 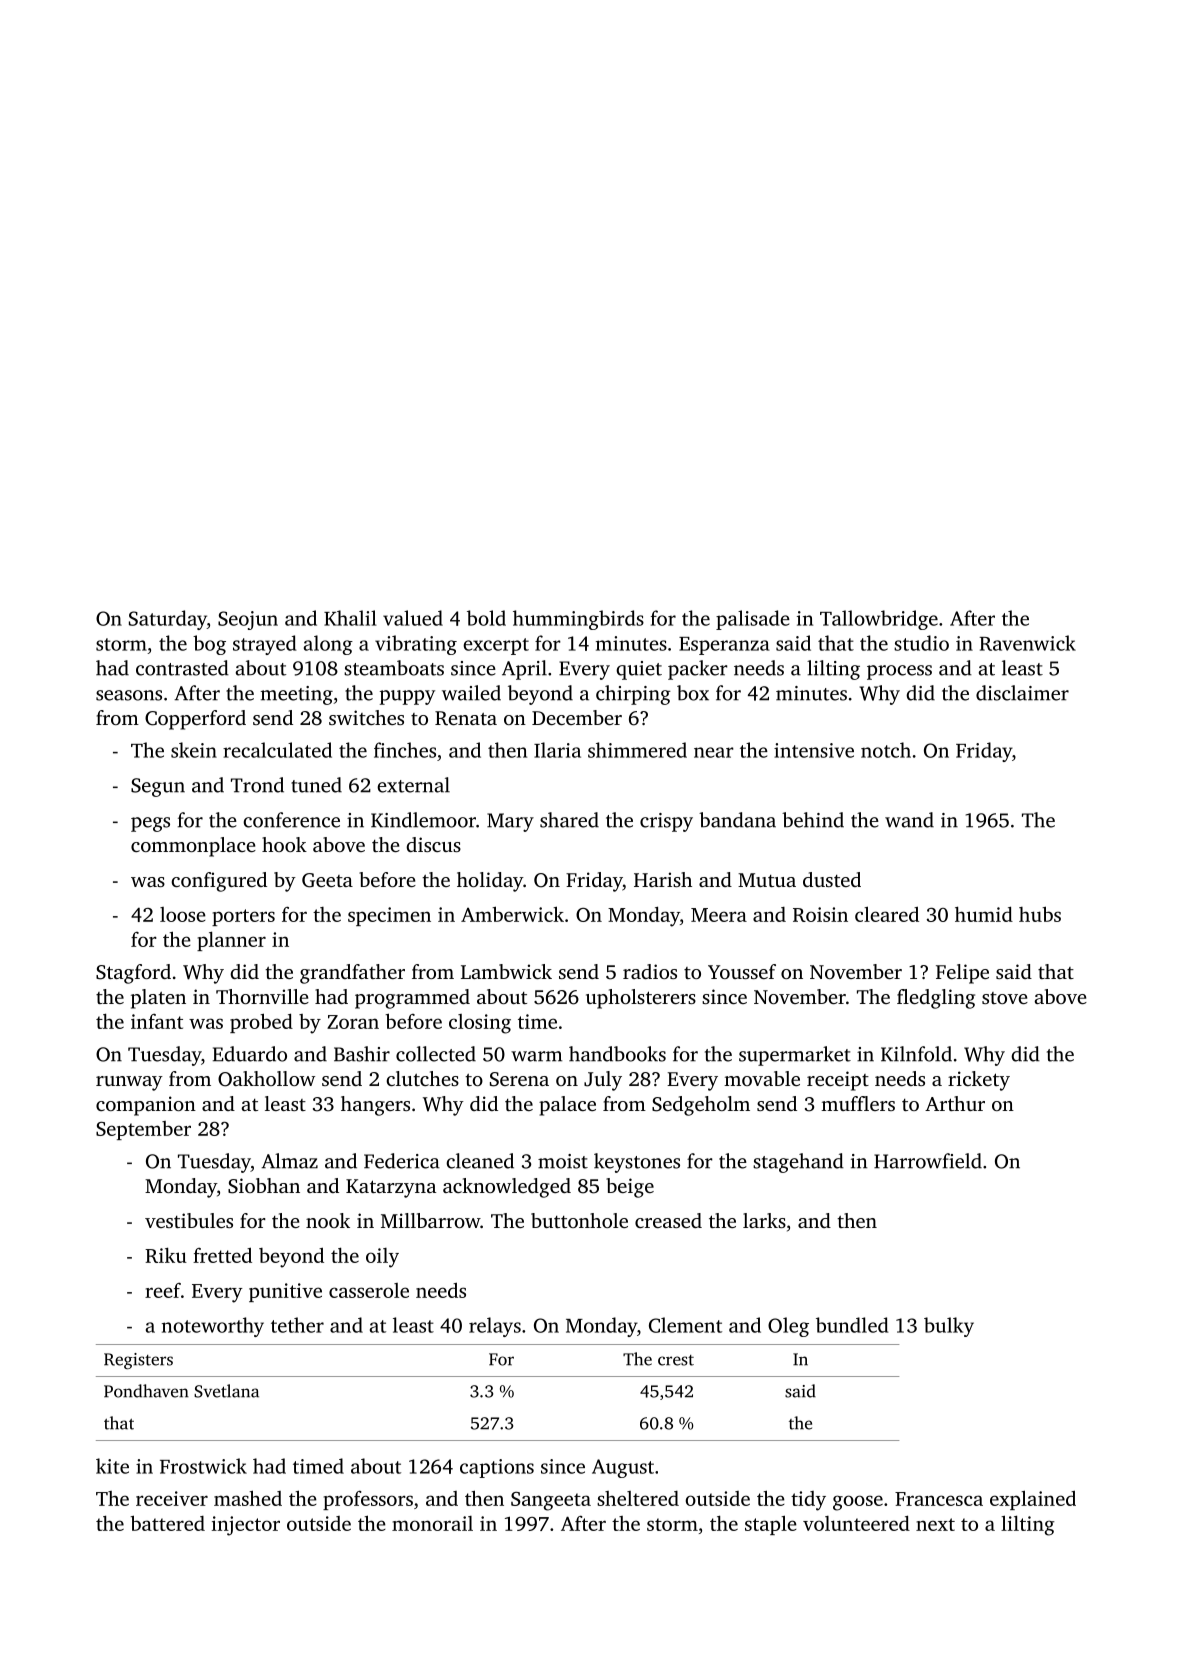 I want to click on September, so click(x=143, y=1130).
